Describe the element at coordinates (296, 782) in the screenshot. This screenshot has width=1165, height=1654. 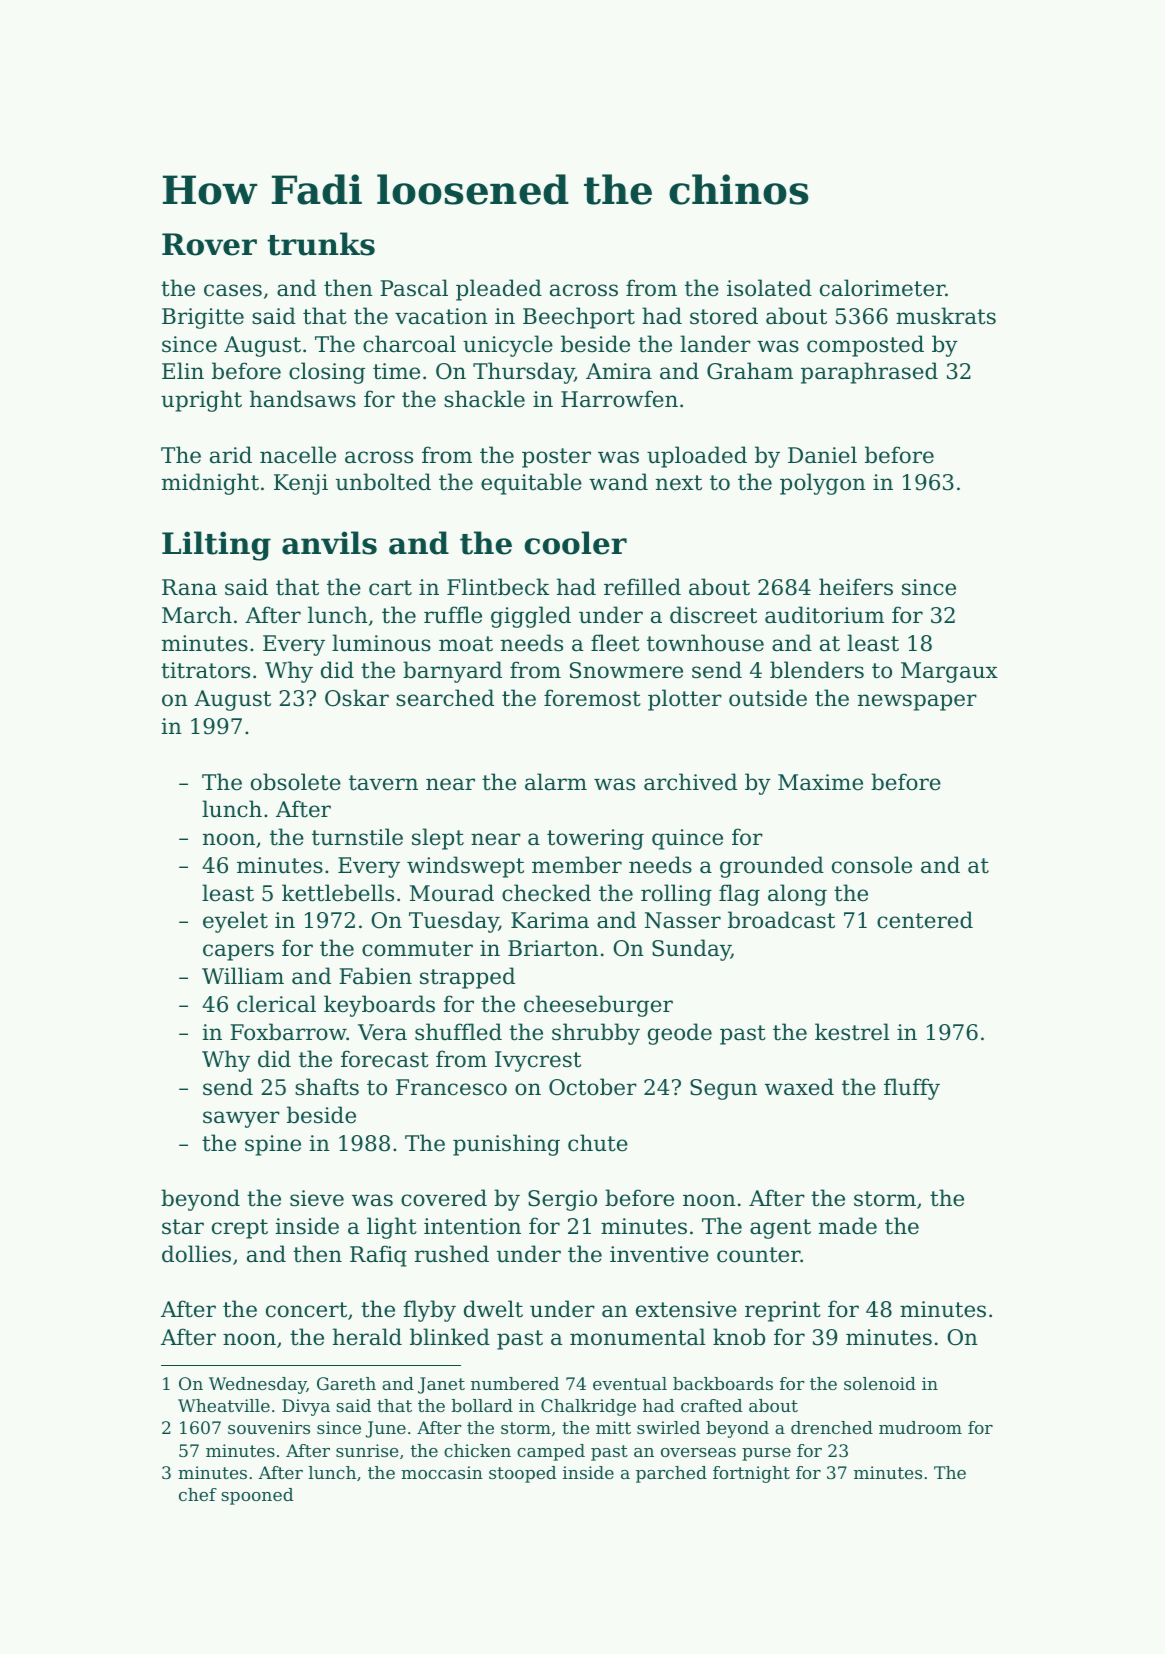
I see `obsolete` at that location.
